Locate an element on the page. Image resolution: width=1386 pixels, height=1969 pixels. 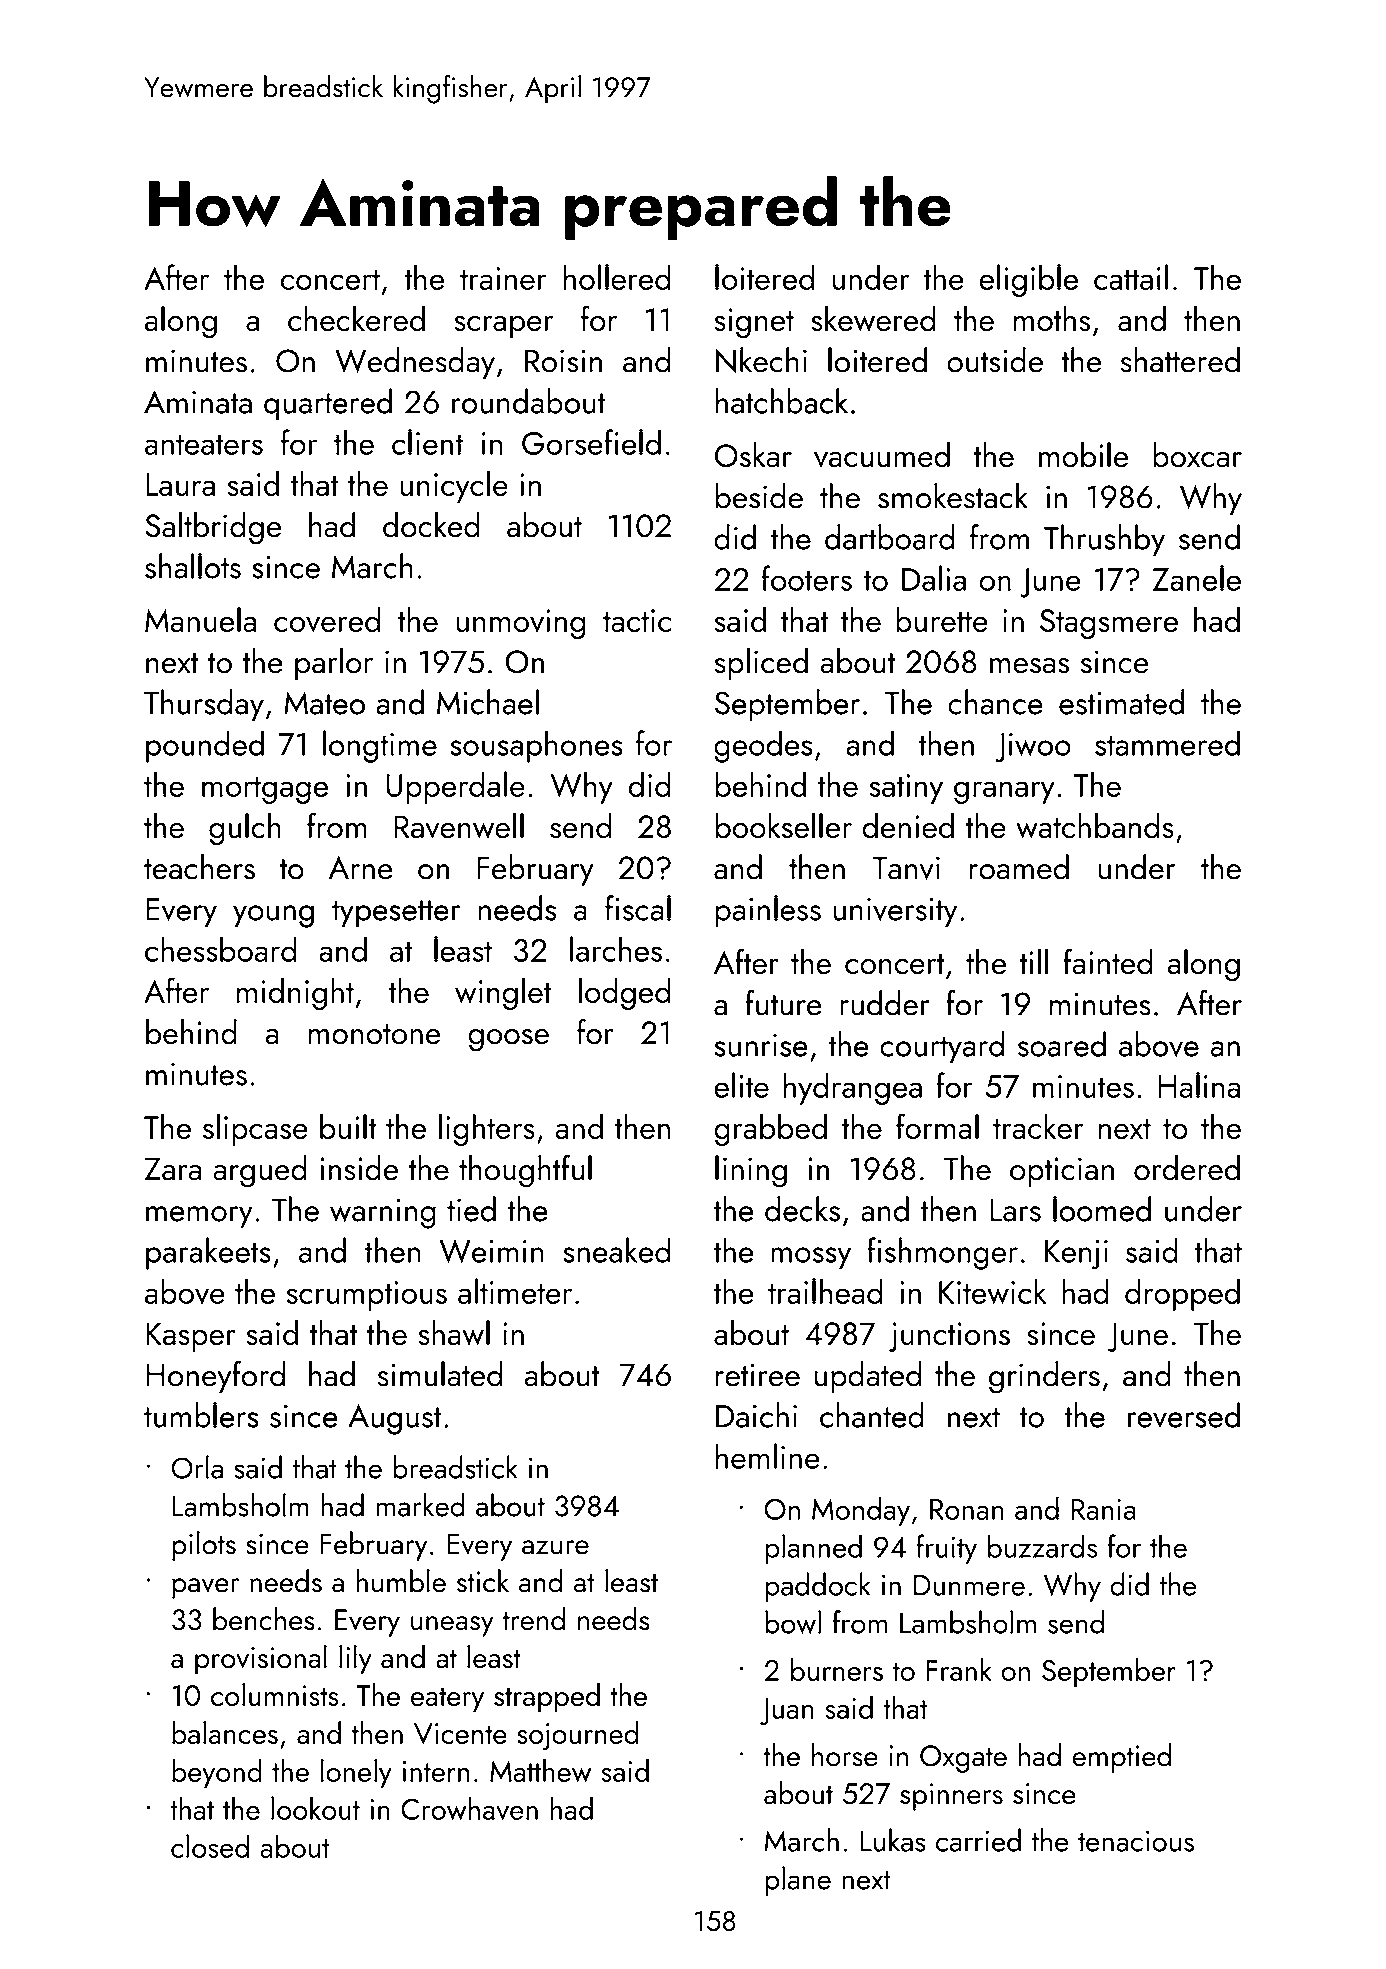
warning is located at coordinates (383, 1213).
